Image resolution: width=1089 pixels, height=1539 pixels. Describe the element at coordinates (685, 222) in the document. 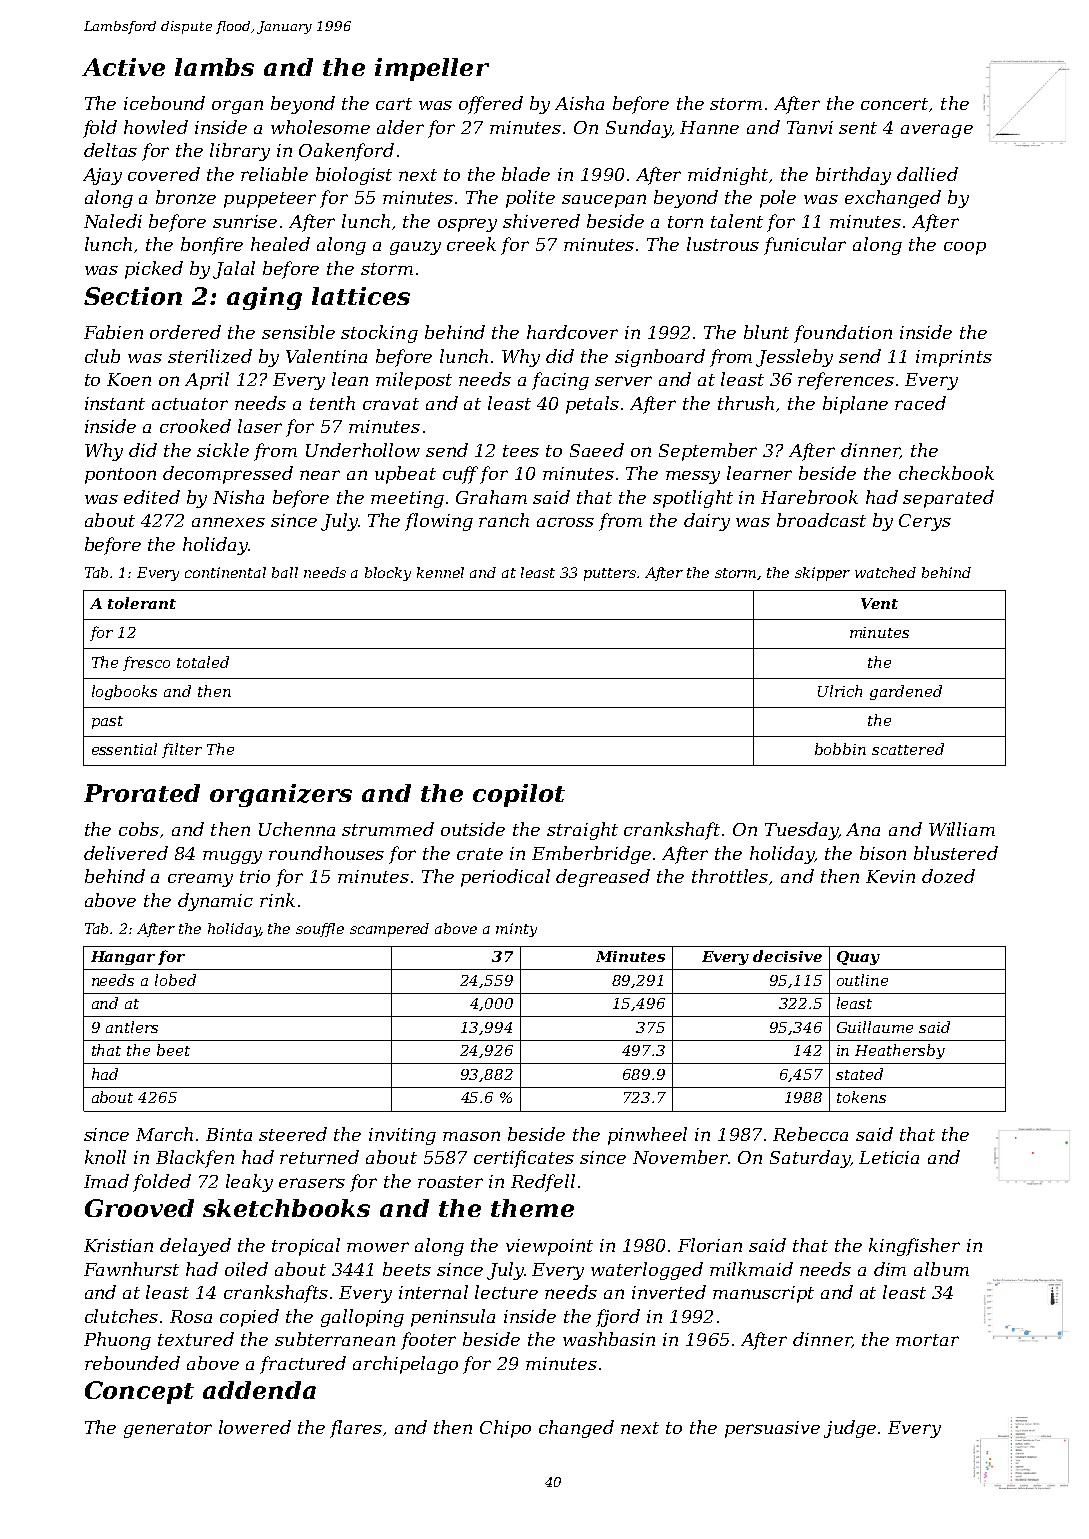

I see `torn` at that location.
